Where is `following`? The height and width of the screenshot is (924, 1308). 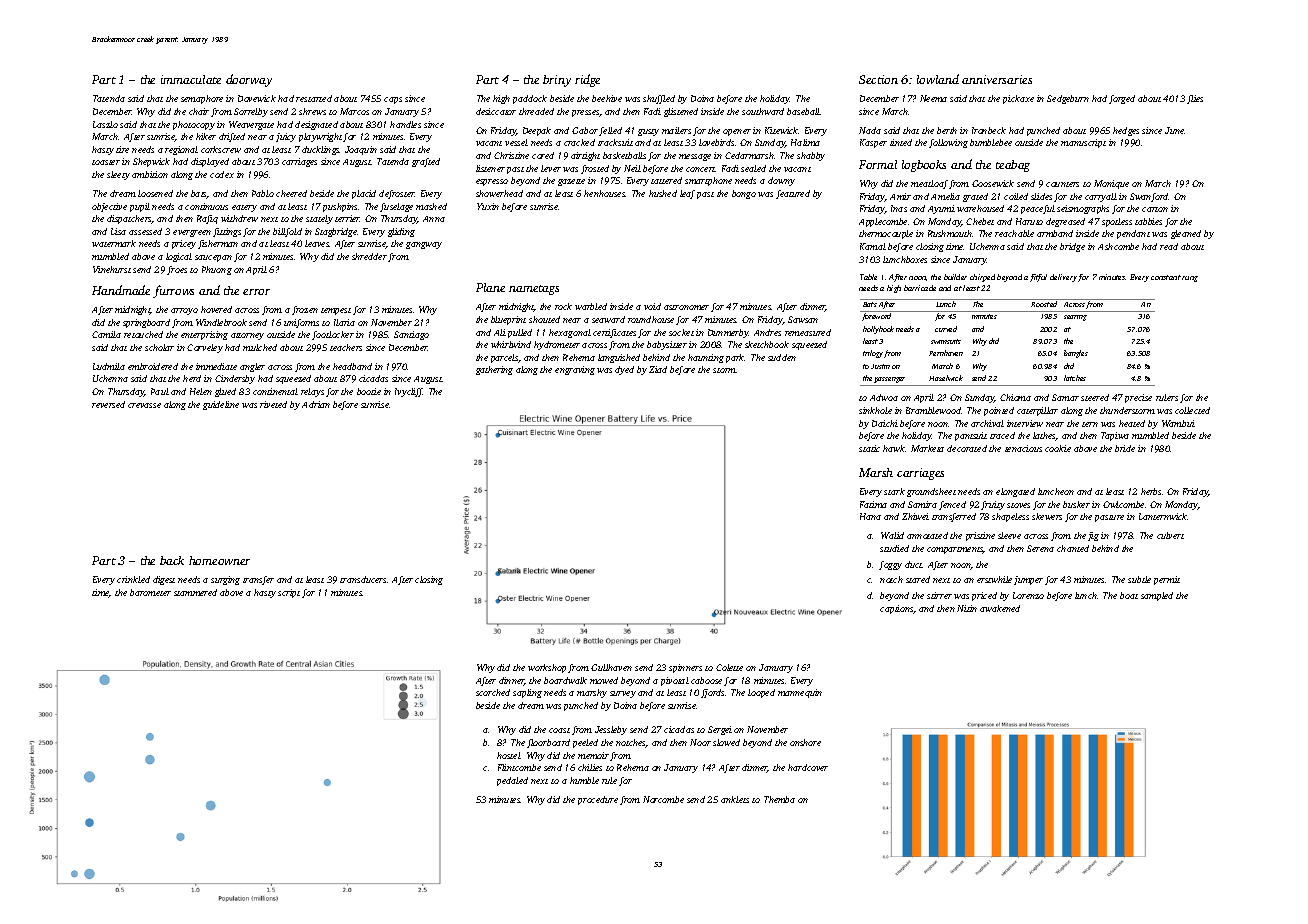
following is located at coordinates (948, 143).
